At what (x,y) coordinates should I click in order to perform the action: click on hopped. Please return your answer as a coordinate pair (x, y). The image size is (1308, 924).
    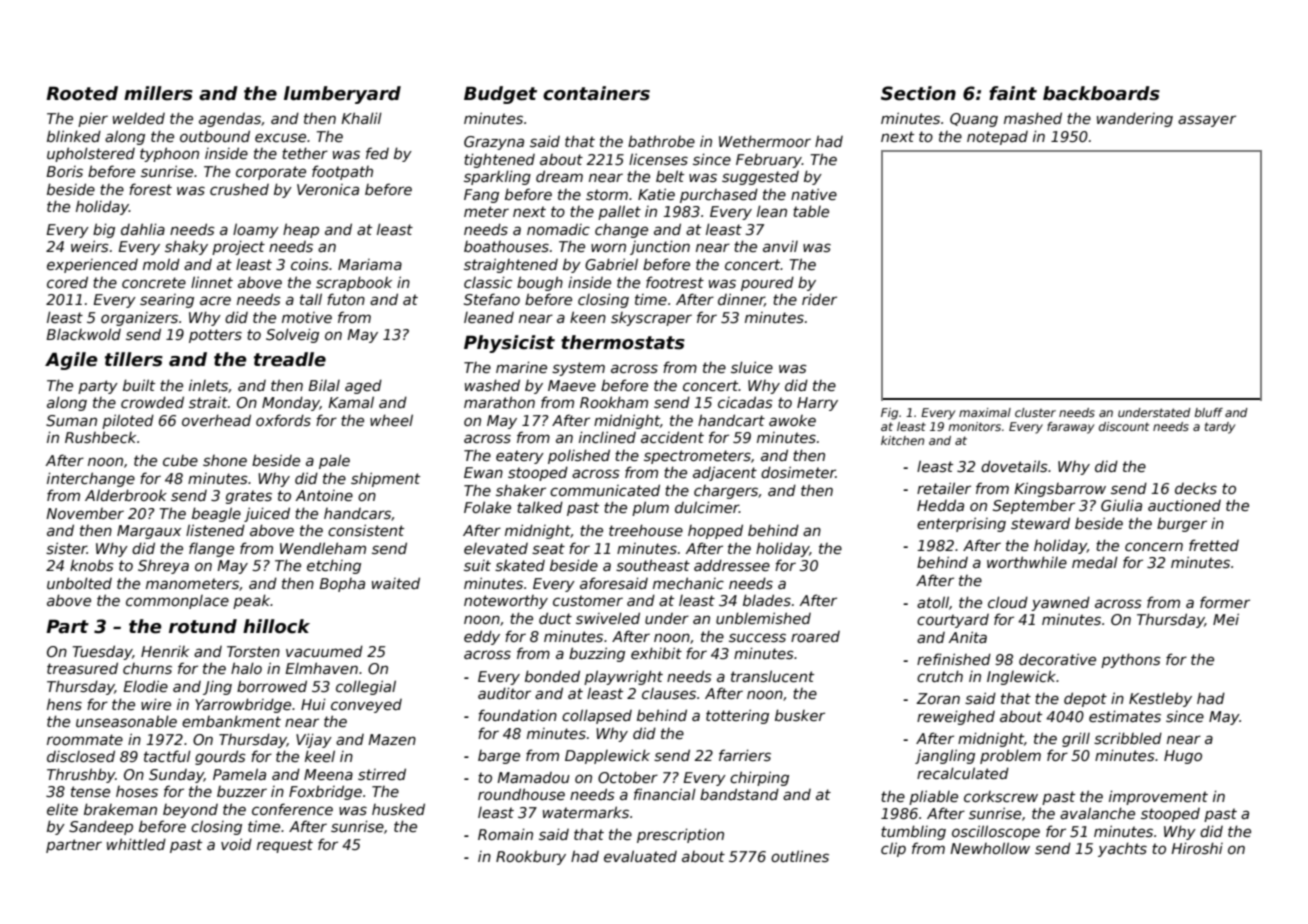
    Looking at the image, I should click on (715, 531).
